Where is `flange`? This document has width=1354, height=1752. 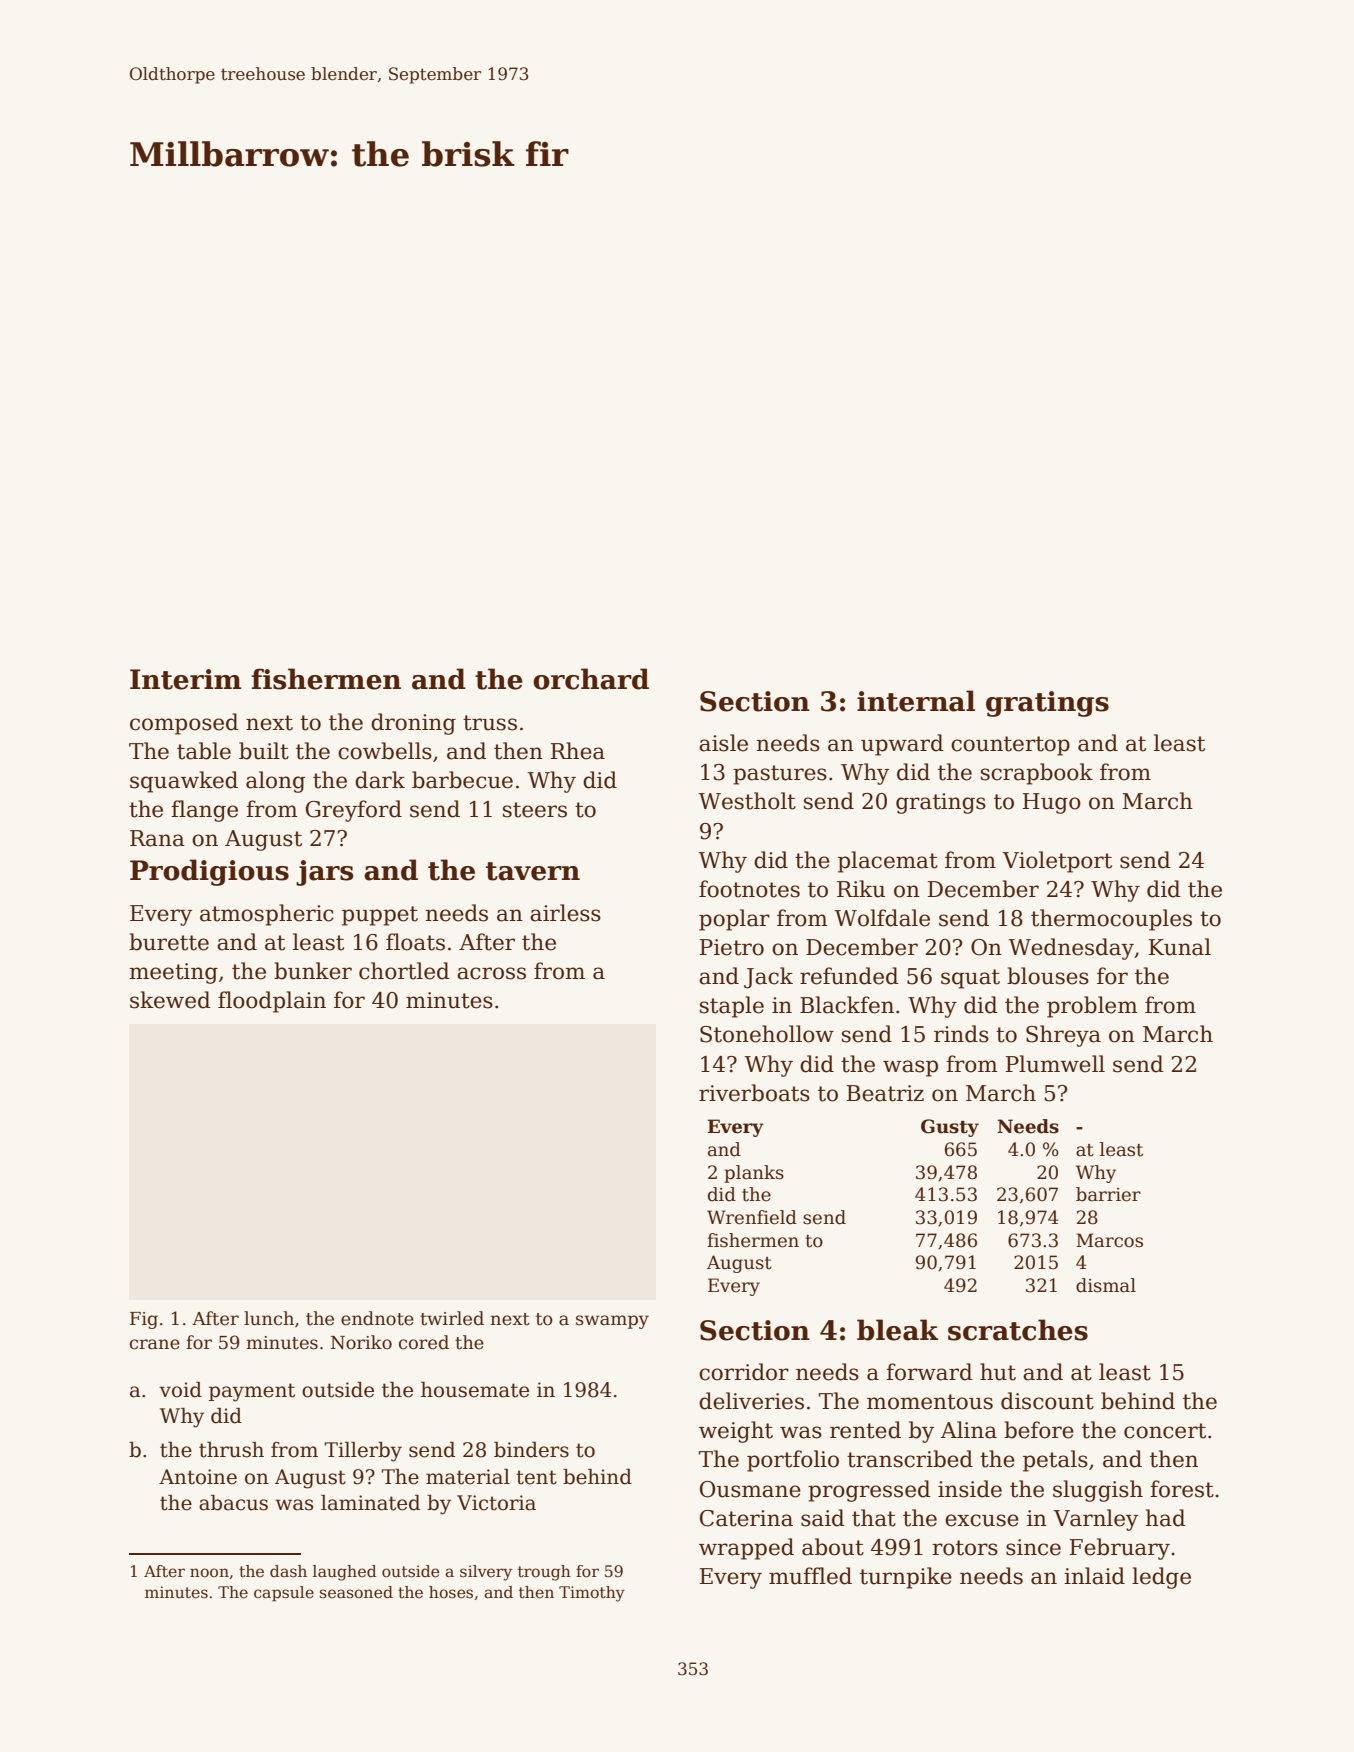
flange is located at coordinates (204, 811).
